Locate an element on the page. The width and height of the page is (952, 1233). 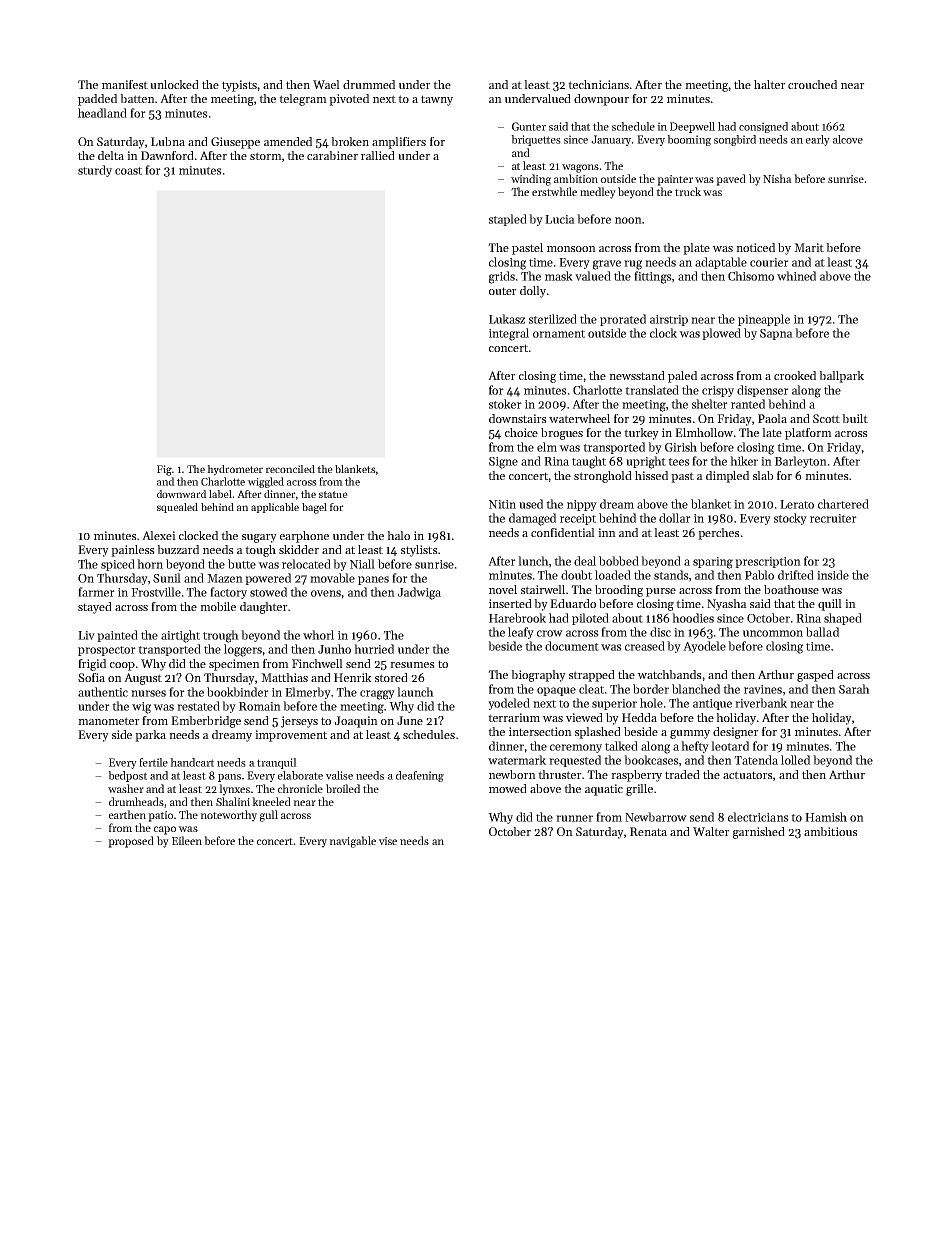
proposed is located at coordinates (131, 842).
